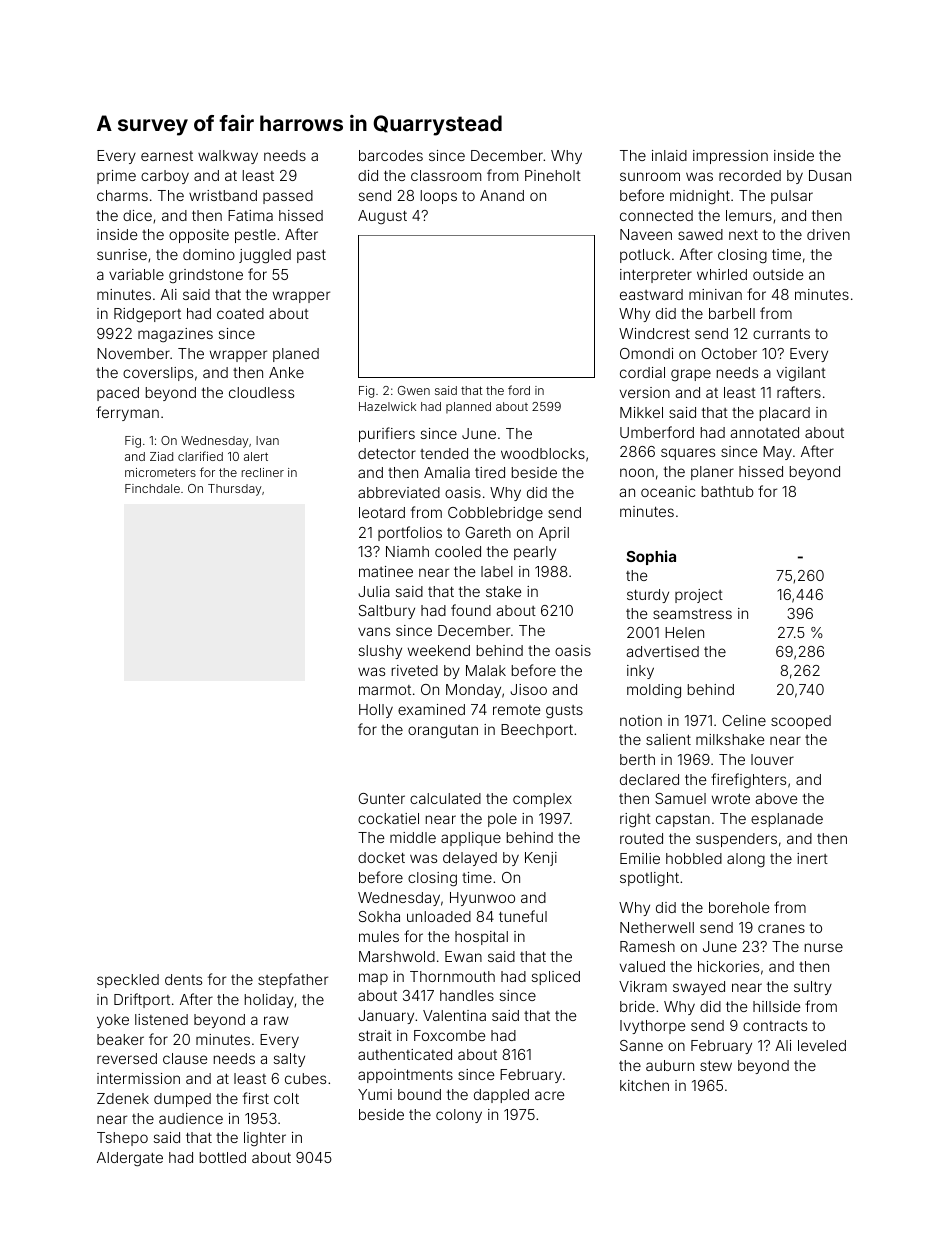 This document has height=1233, width=952. What do you see at coordinates (764, 432) in the document?
I see `annotated` at bounding box center [764, 432].
